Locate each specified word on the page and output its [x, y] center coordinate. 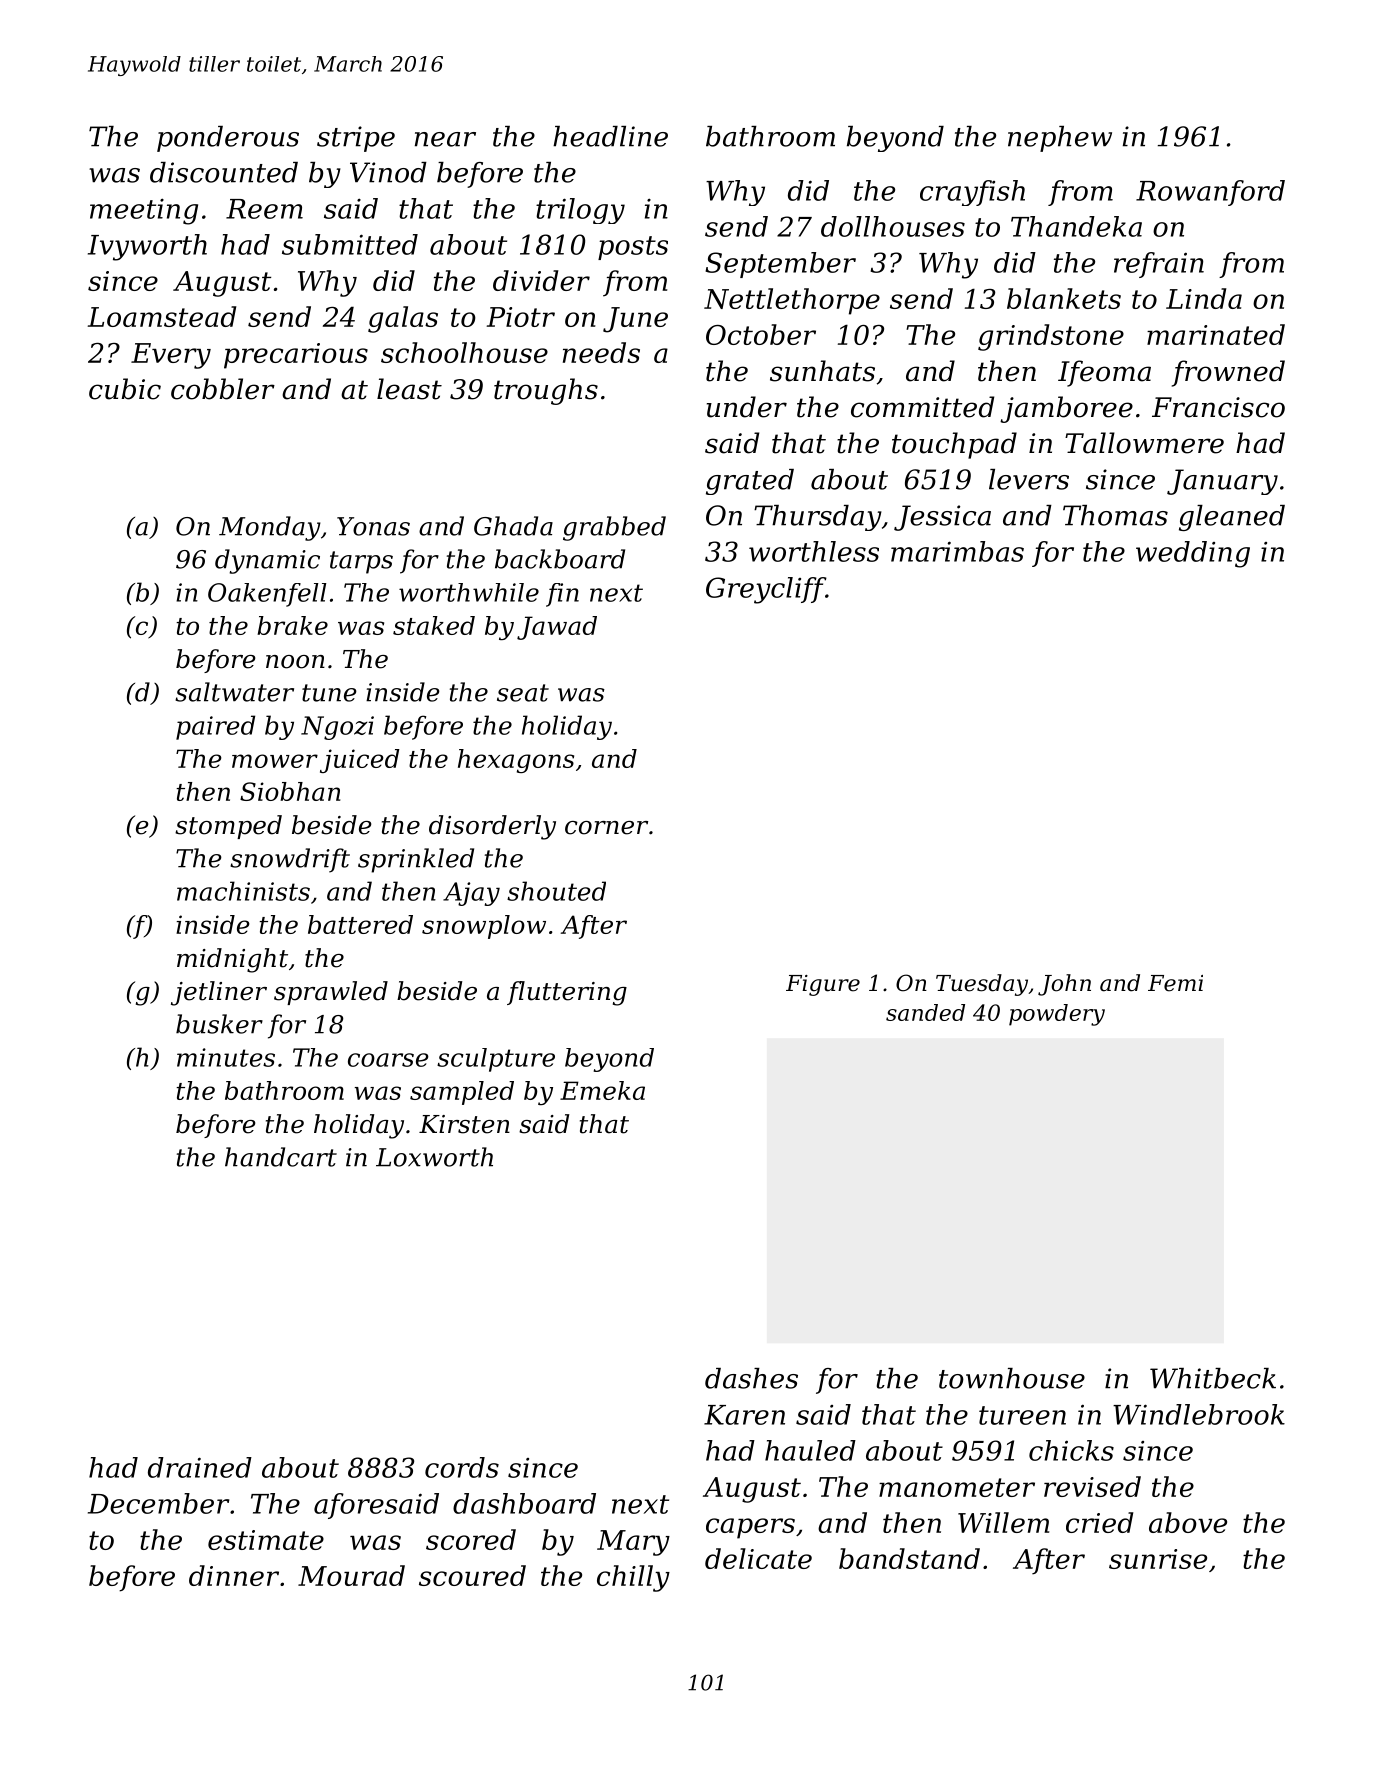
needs [601, 352]
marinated [1216, 334]
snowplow [484, 927]
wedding [1193, 554]
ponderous [228, 139]
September [780, 265]
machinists [243, 891]
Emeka [602, 1090]
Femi [1175, 983]
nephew [1060, 139]
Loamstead [162, 316]
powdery [1057, 1015]
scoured [472, 1575]
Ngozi [337, 728]
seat [523, 693]
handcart [281, 1157]
